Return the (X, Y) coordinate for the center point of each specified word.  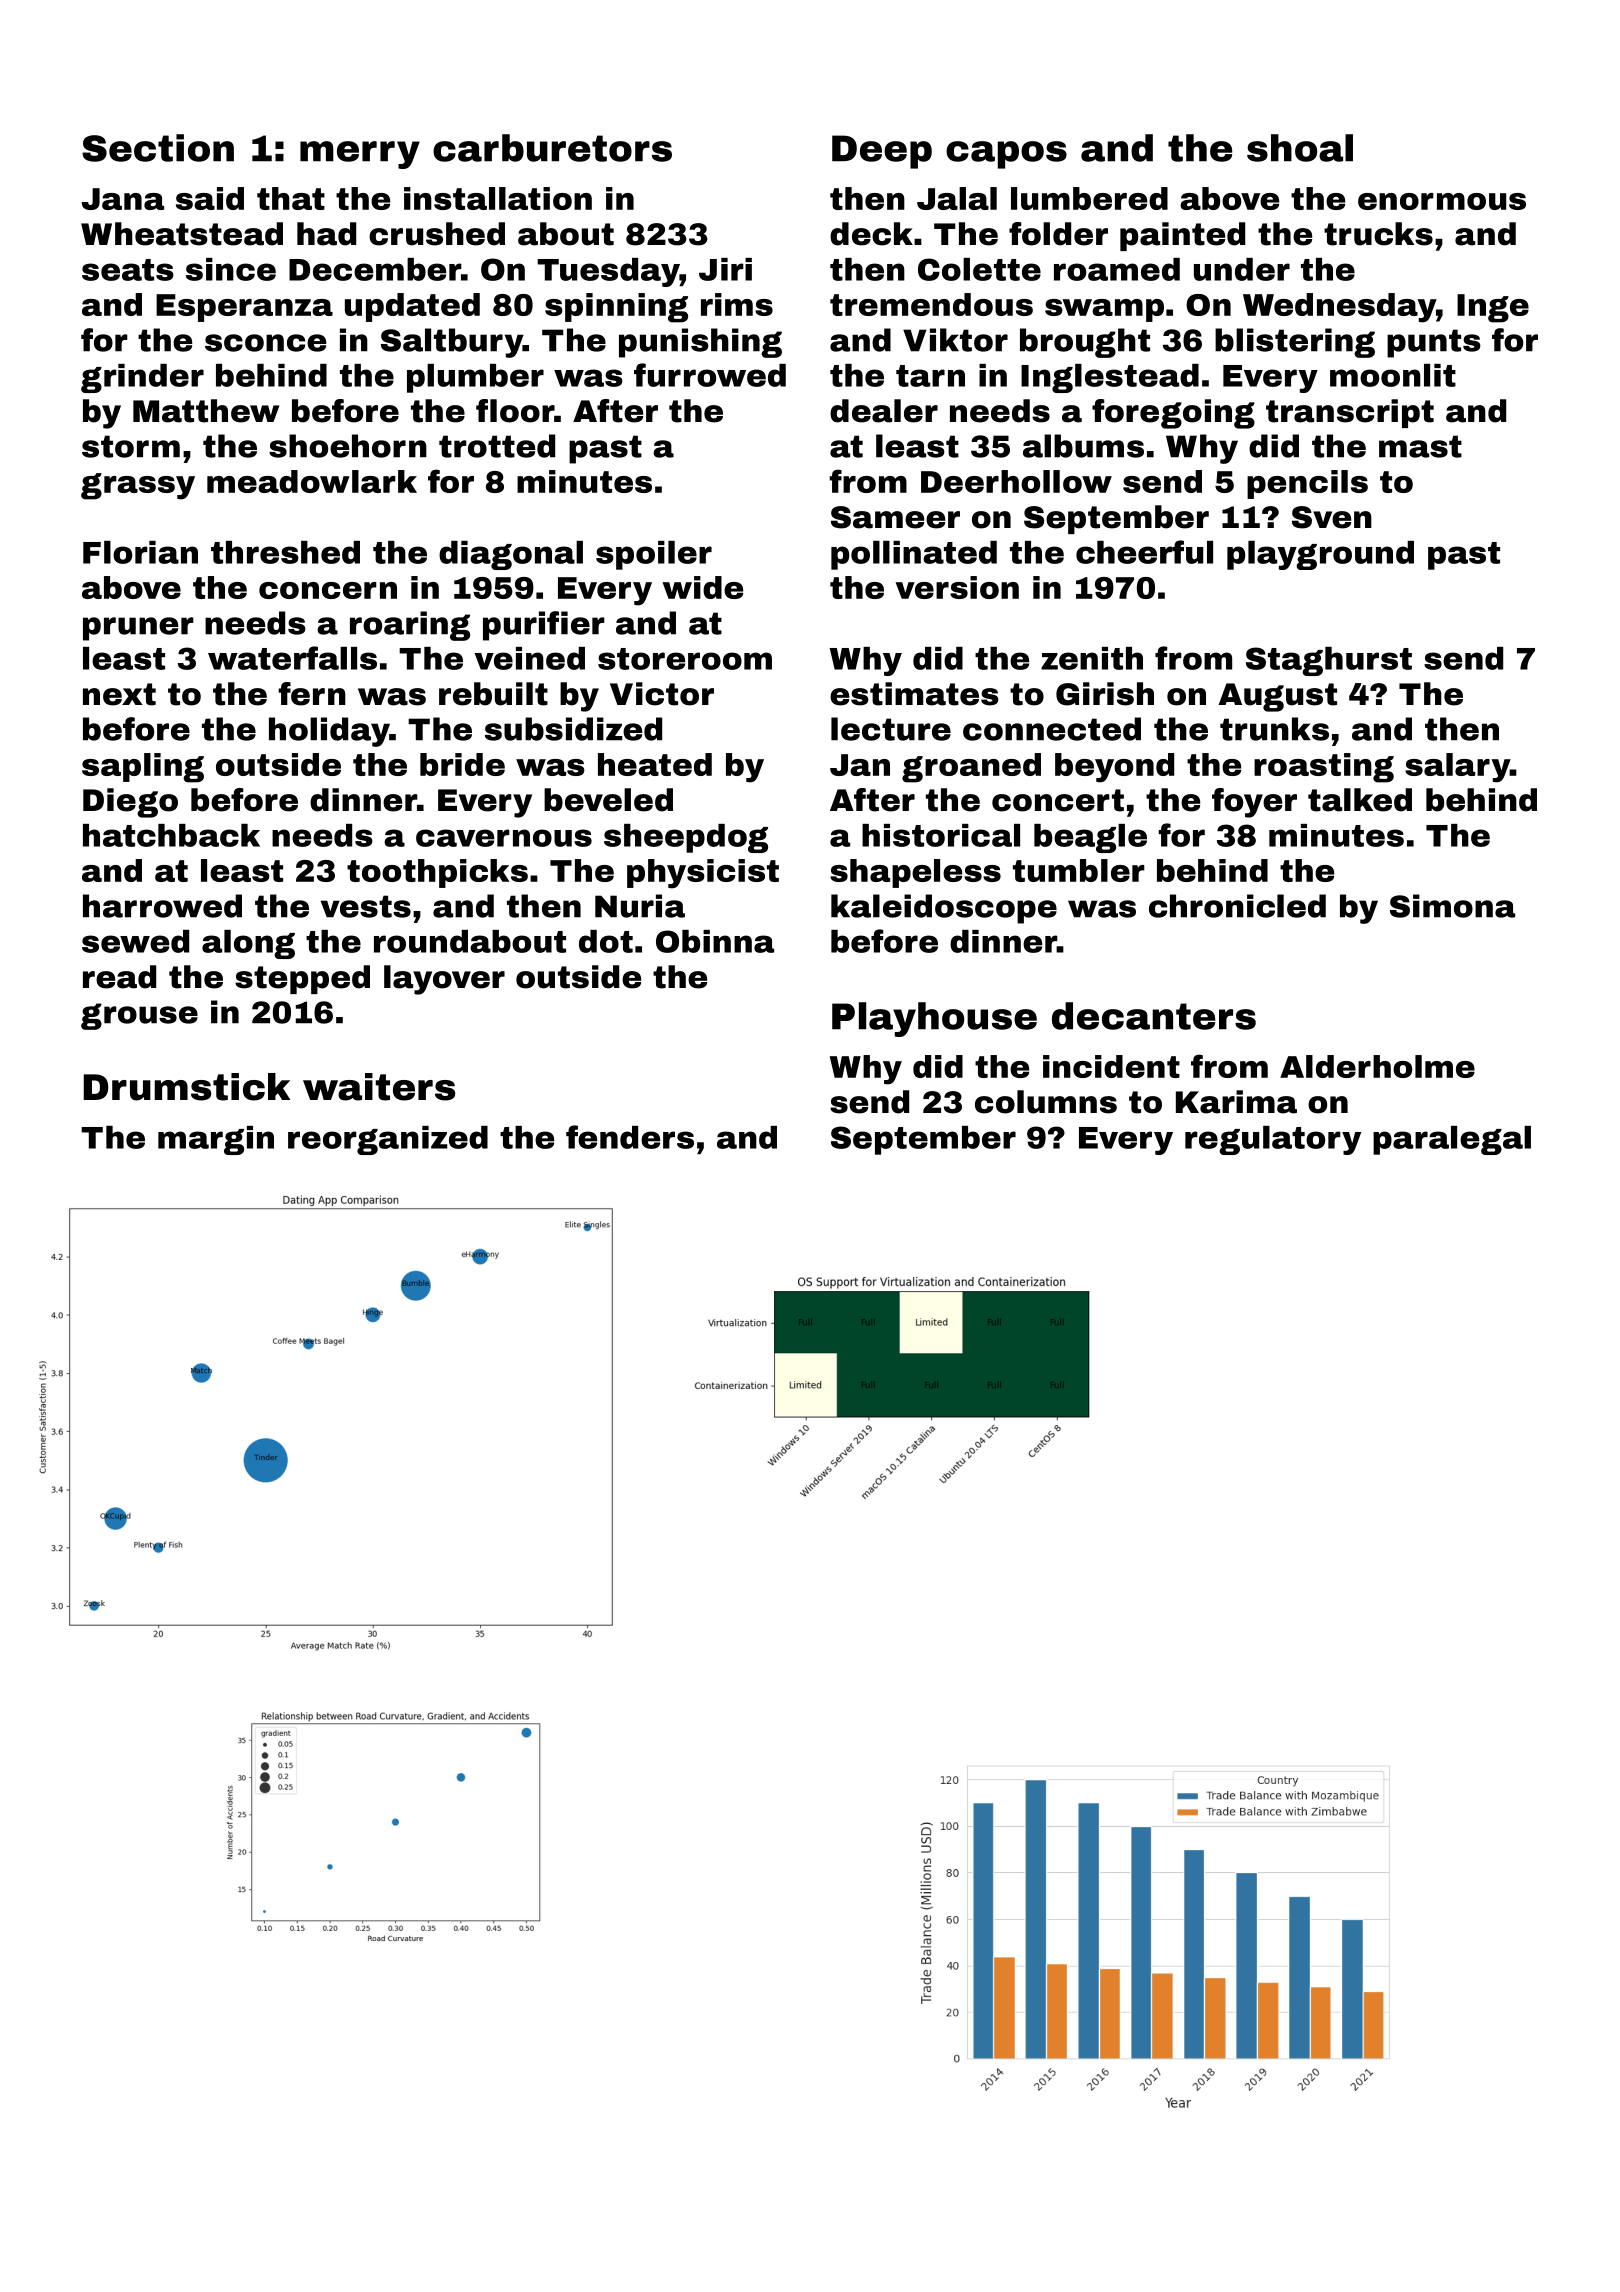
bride (462, 764)
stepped (302, 979)
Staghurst (1329, 661)
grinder (142, 378)
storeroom (685, 659)
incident (1111, 1066)
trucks (1378, 234)
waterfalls (292, 658)
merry (360, 155)
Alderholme (1377, 1066)
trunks (1274, 729)
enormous (1442, 201)
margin (216, 1140)
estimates (914, 694)
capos (1006, 155)
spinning (616, 308)
